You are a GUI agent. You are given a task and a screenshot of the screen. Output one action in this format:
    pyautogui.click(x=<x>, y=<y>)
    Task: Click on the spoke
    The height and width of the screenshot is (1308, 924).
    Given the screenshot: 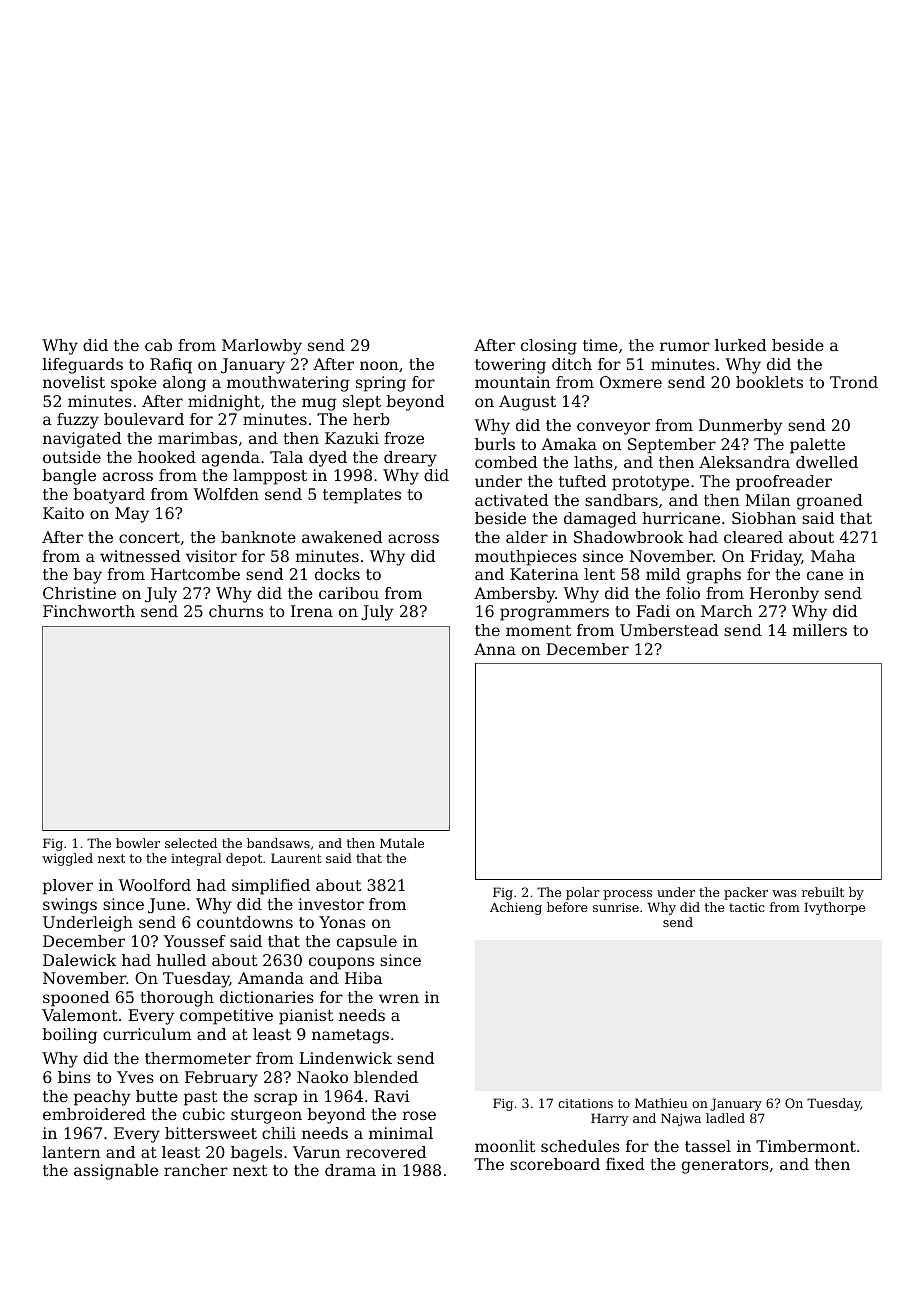 What is the action you would take?
    pyautogui.click(x=134, y=384)
